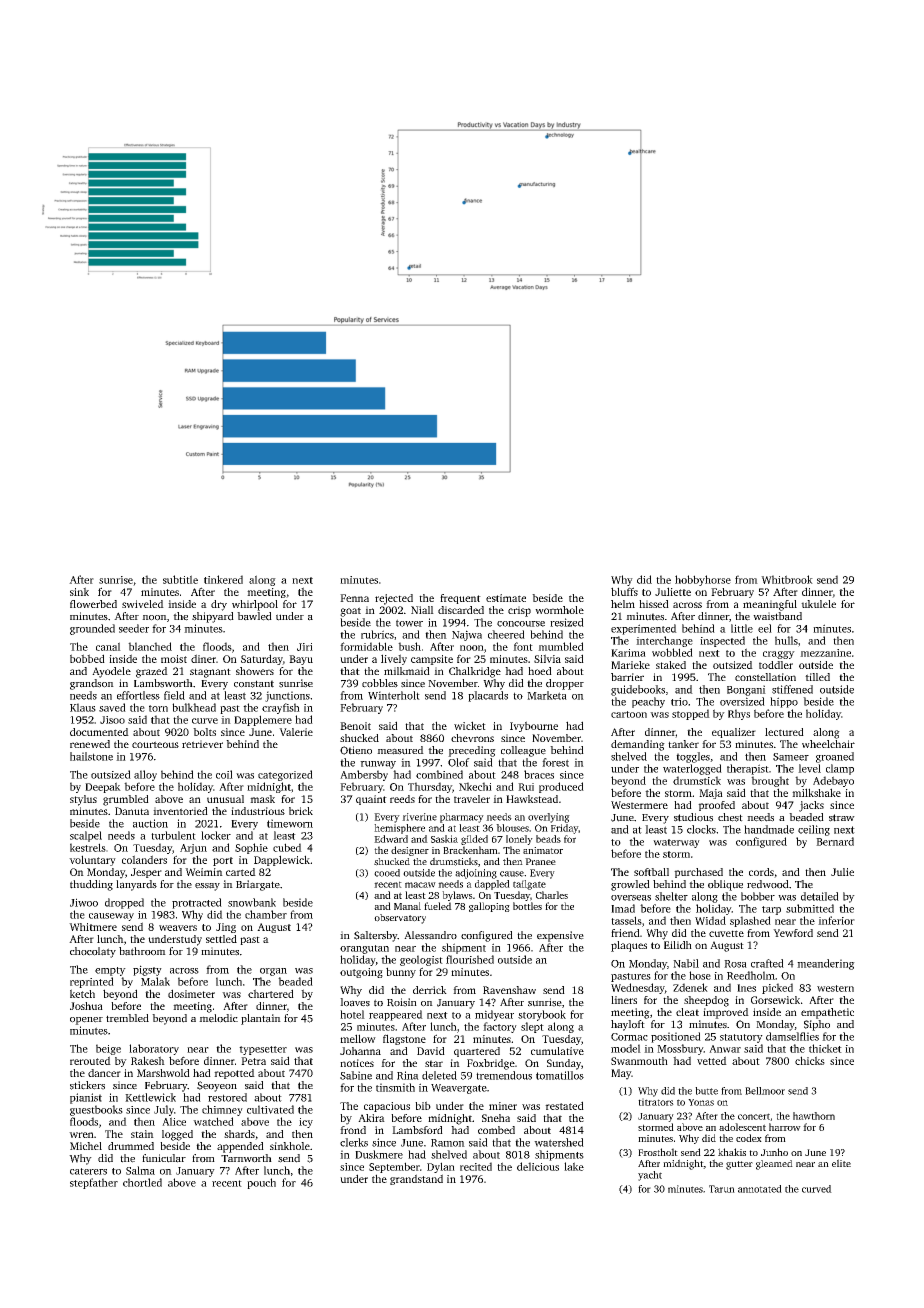 The image size is (924, 1308). What do you see at coordinates (223, 579) in the screenshot?
I see `tinkered` at bounding box center [223, 579].
